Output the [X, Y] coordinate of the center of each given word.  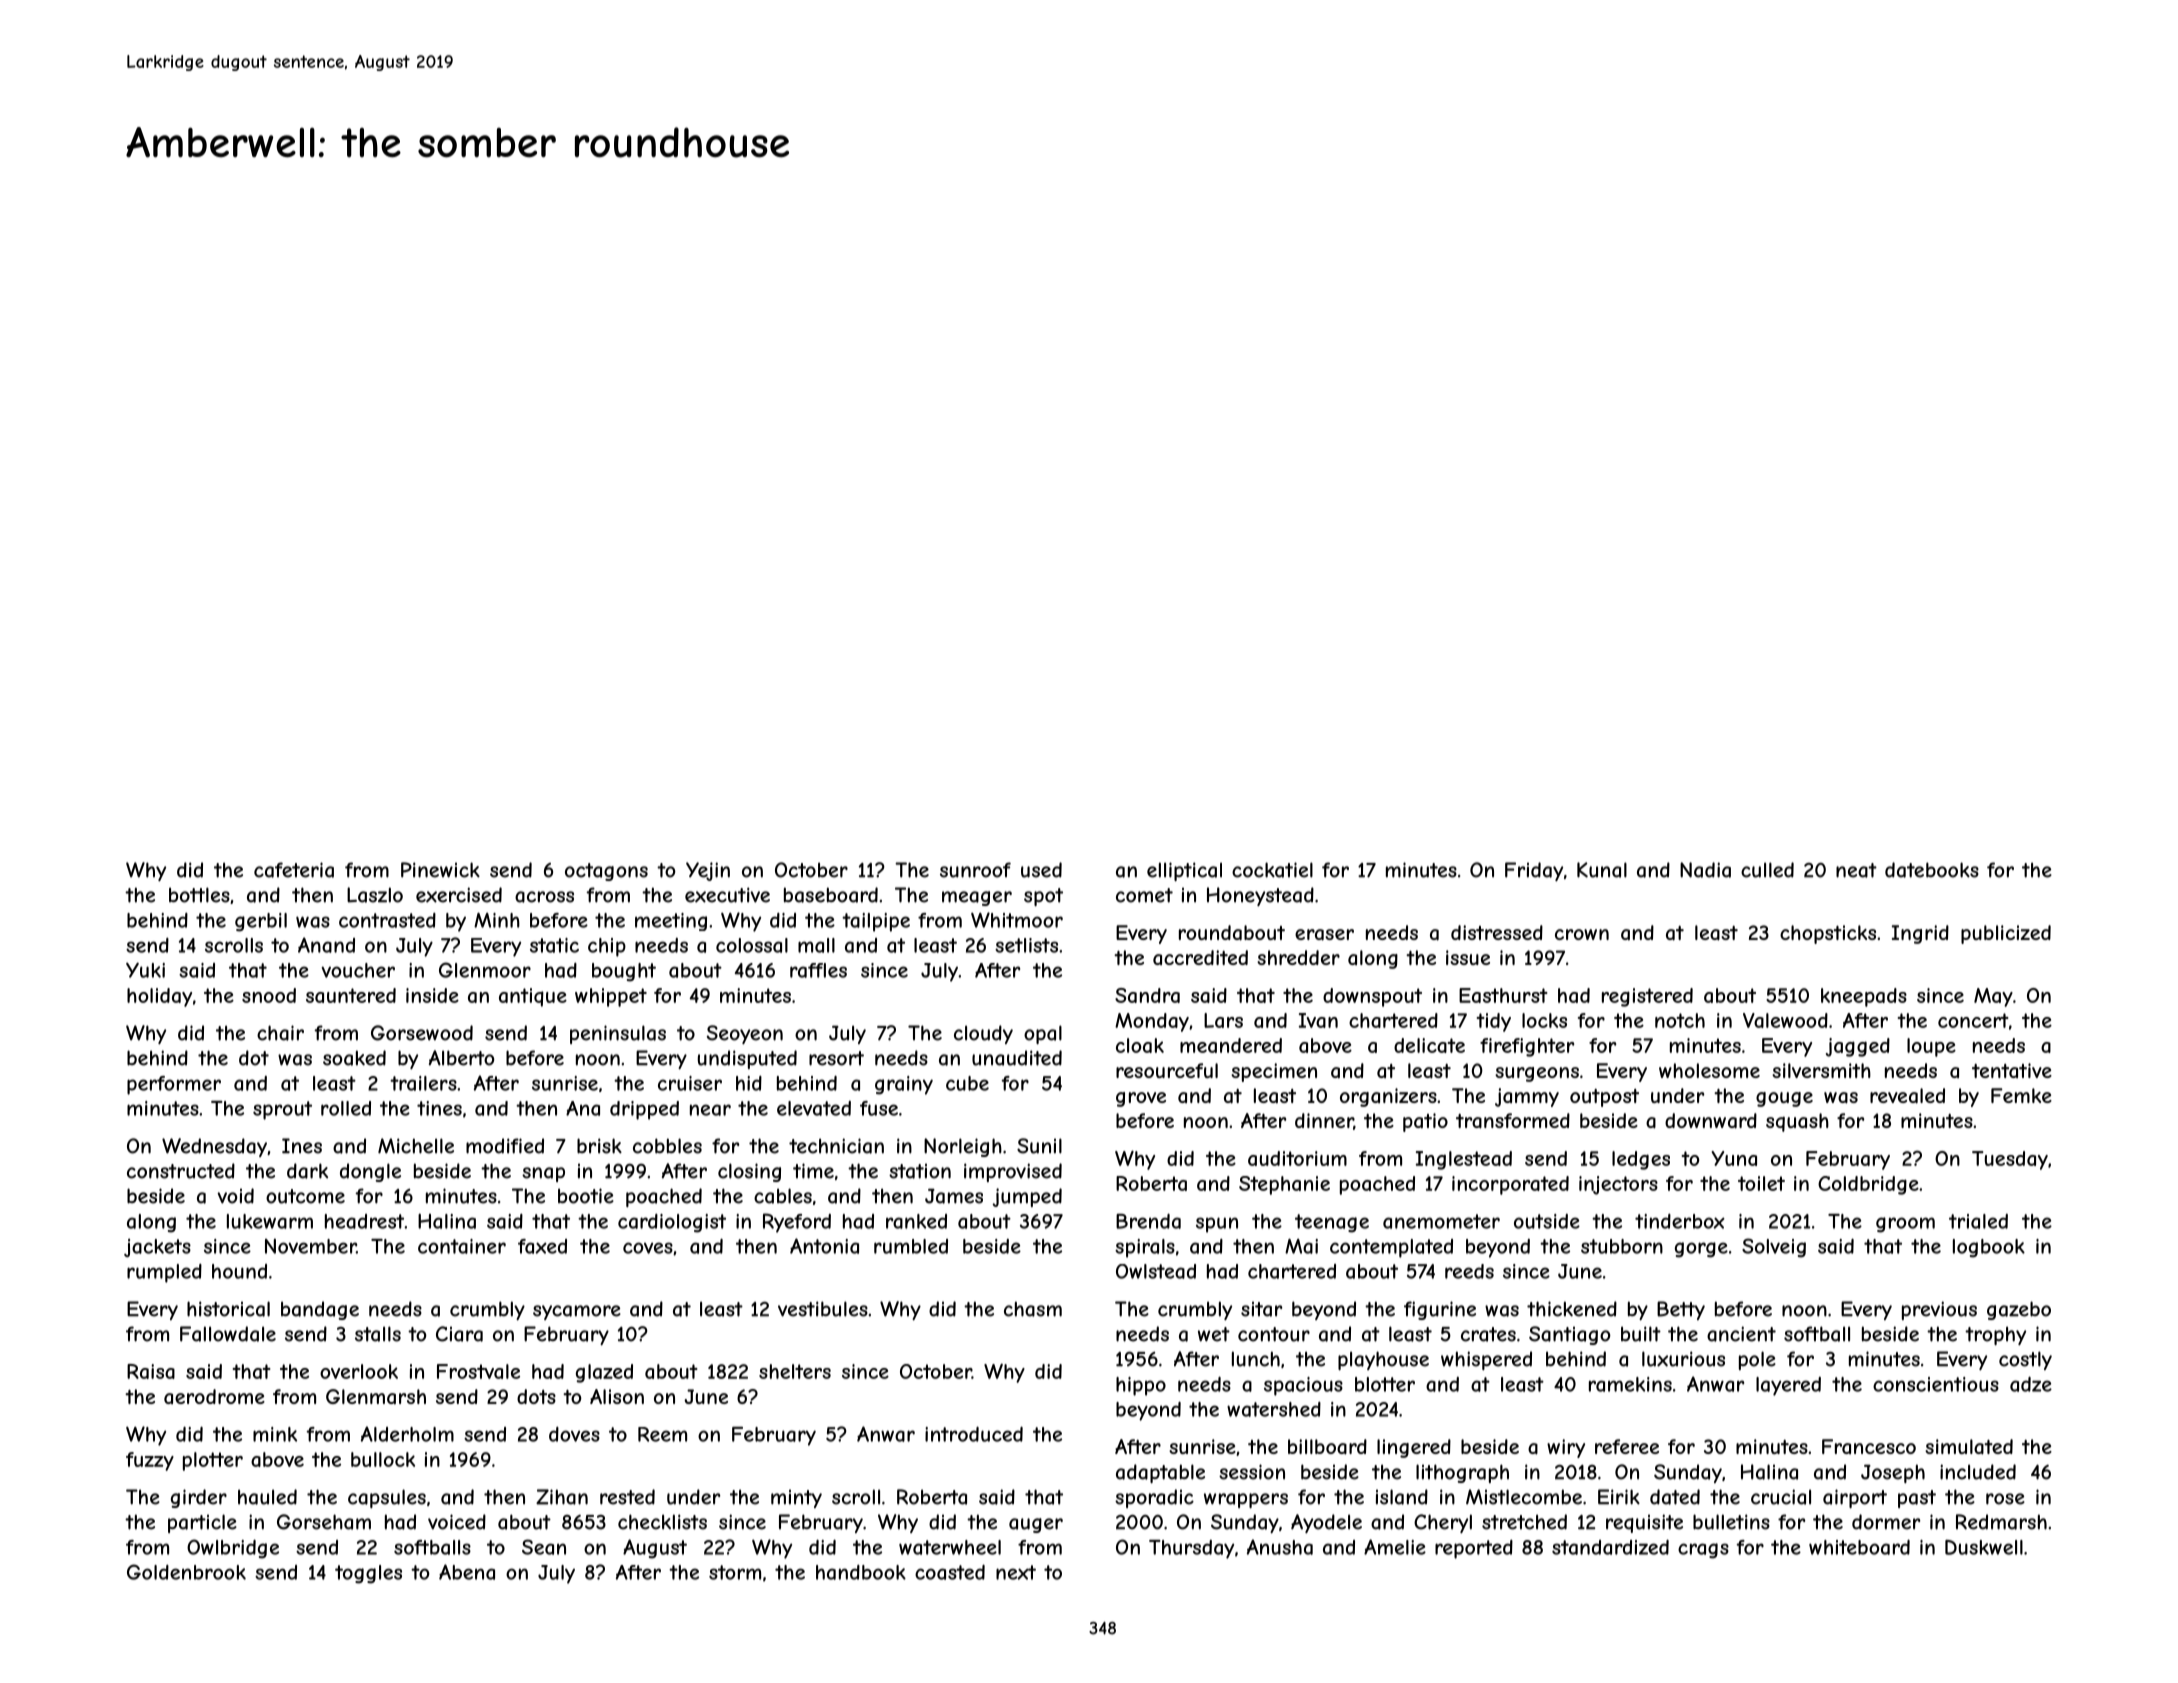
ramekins [1630, 1384]
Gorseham [324, 1522]
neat [1856, 870]
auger [1036, 1525]
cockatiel [1272, 870]
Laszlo [375, 895]
